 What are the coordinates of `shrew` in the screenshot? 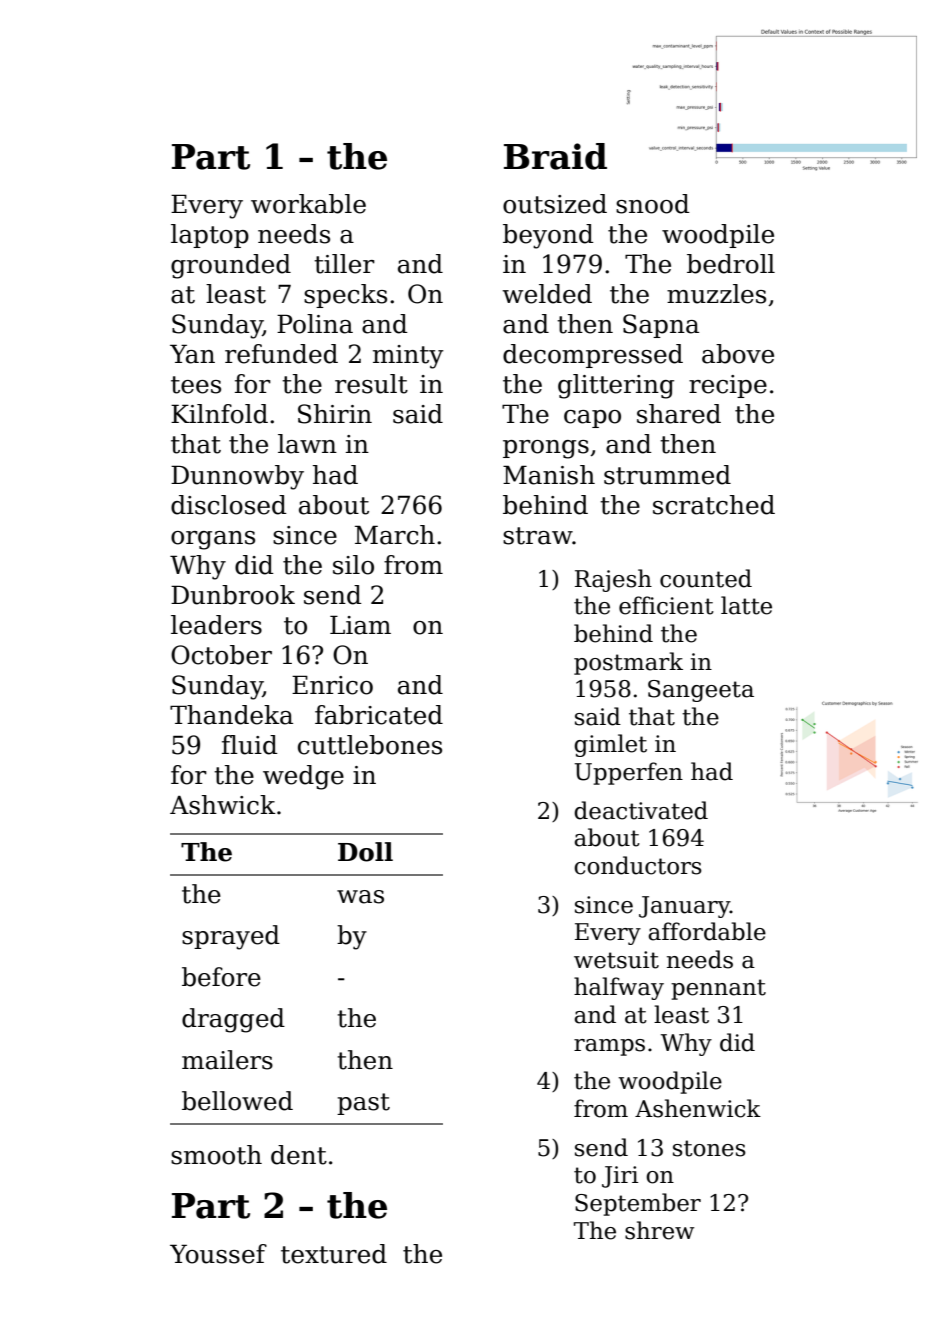 It's located at (659, 1230).
